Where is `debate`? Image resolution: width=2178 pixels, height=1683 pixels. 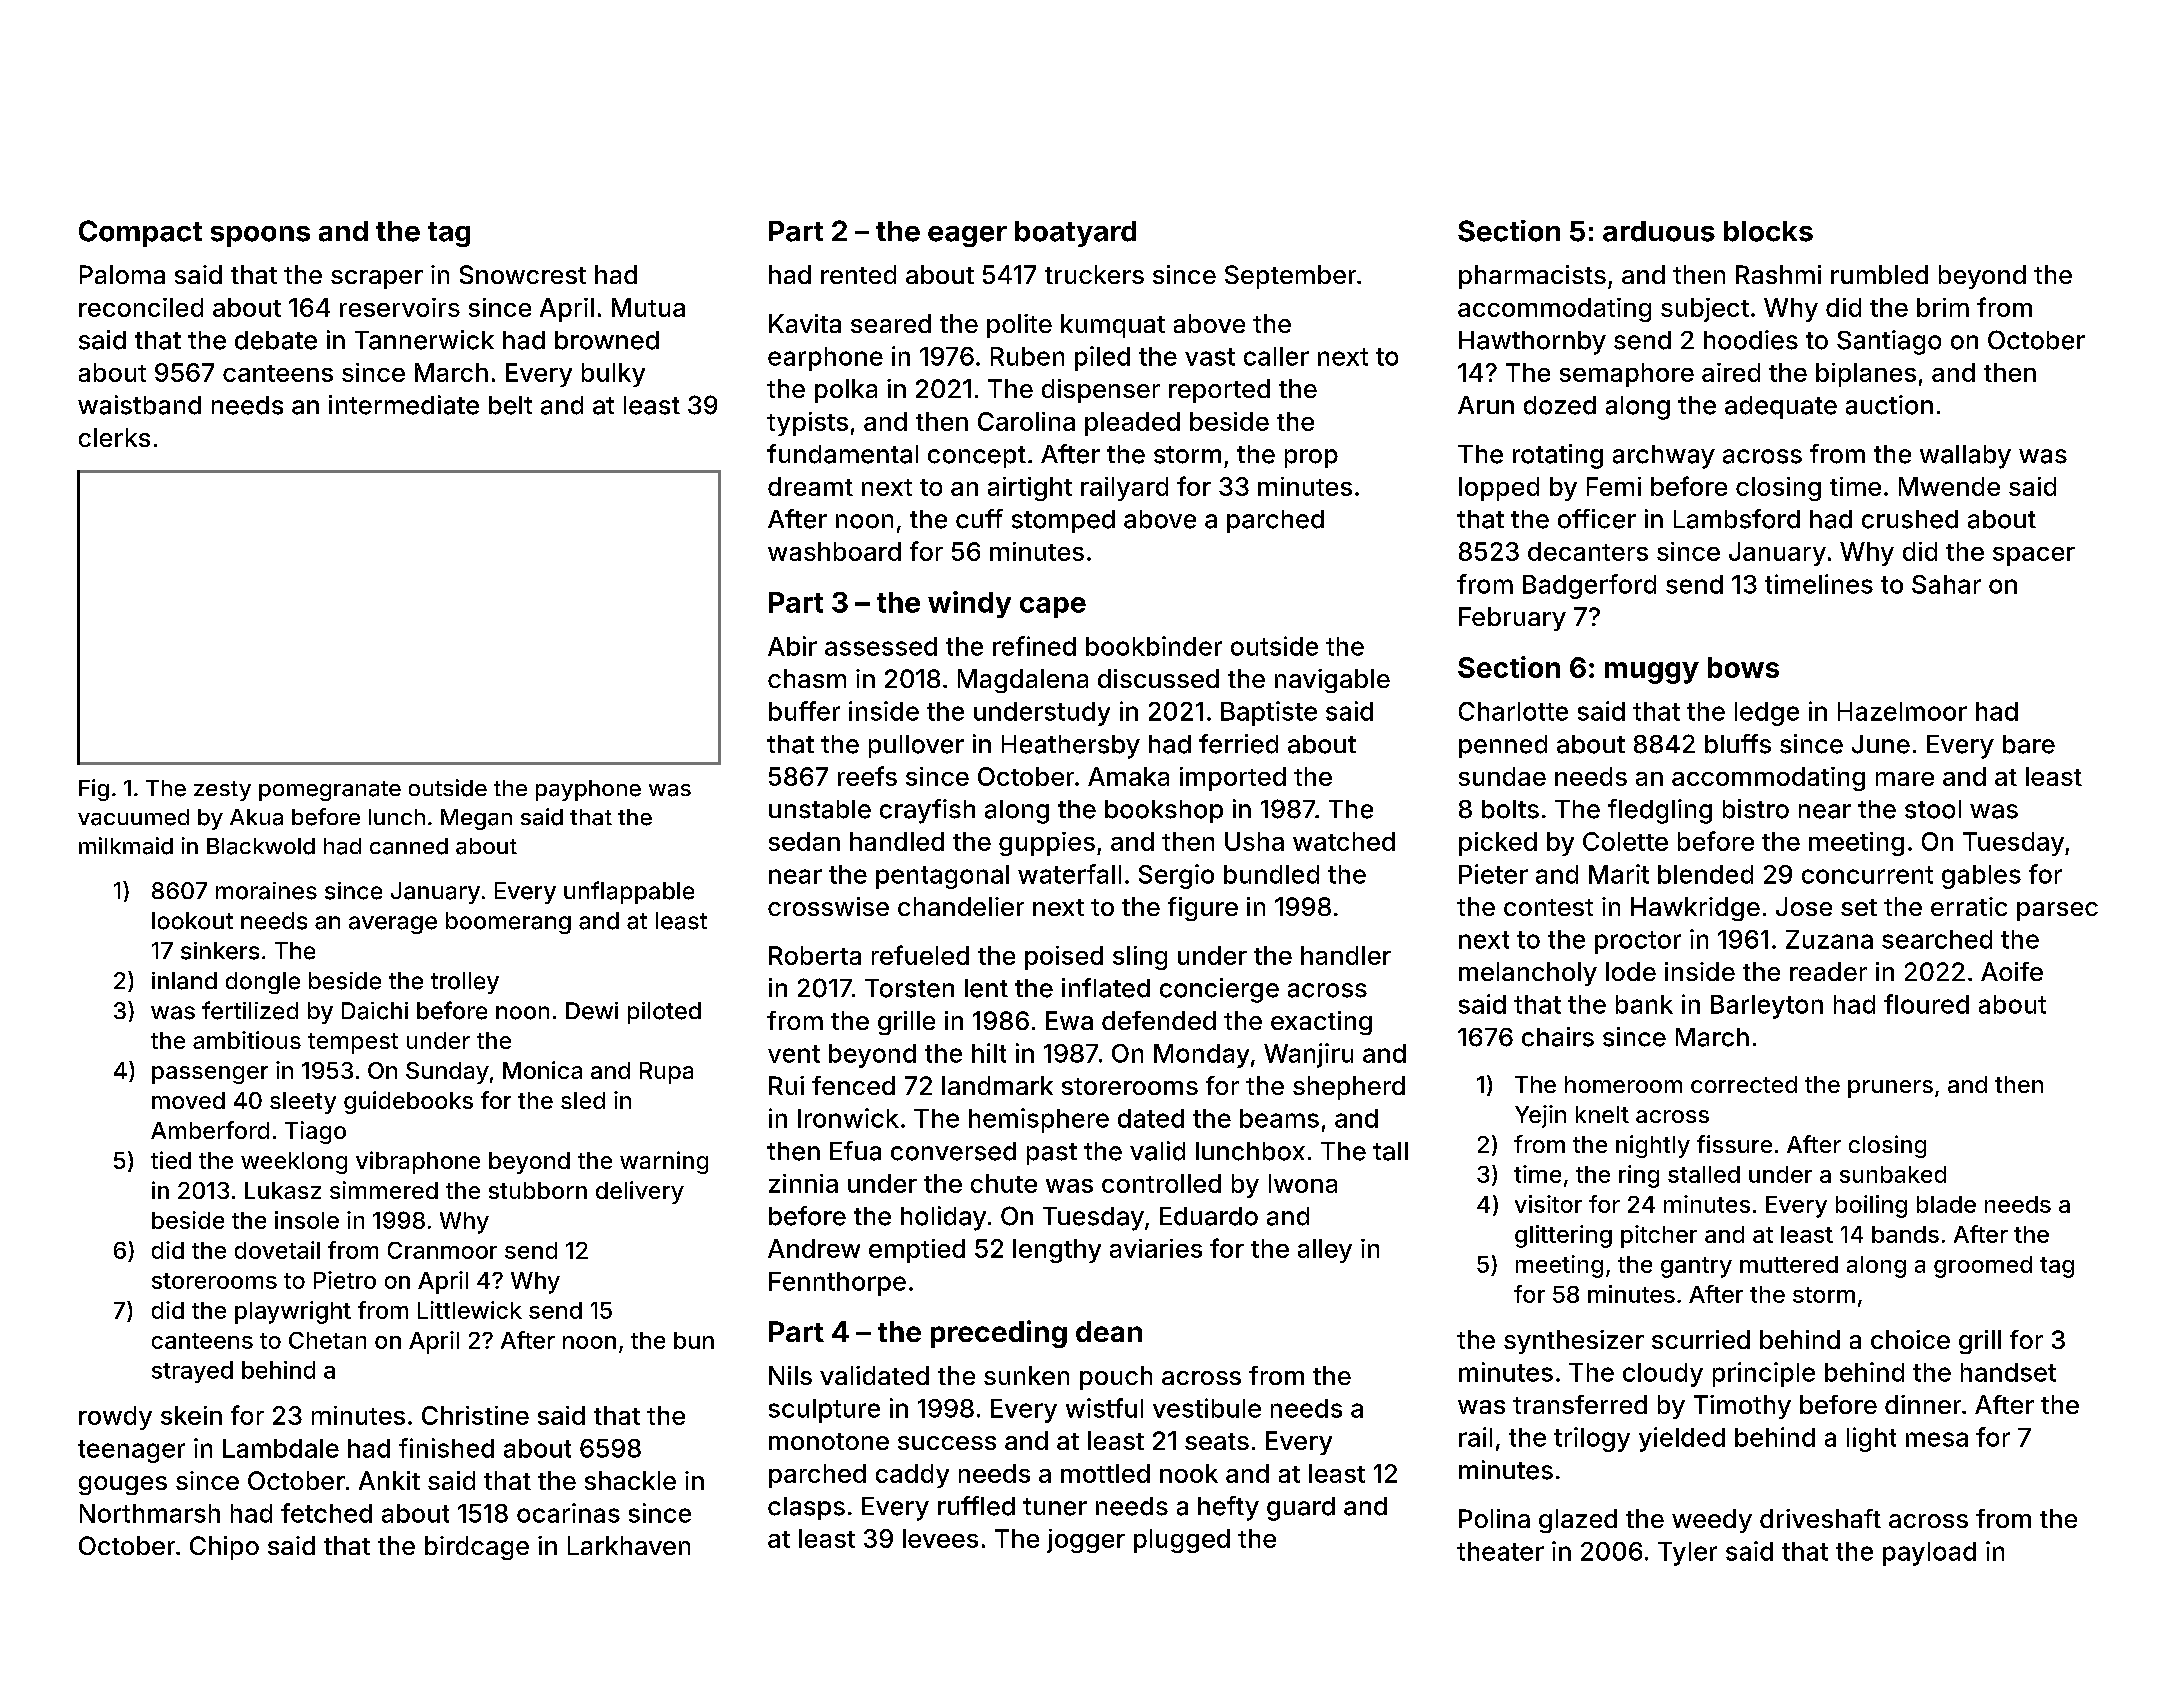
debate is located at coordinates (276, 340).
